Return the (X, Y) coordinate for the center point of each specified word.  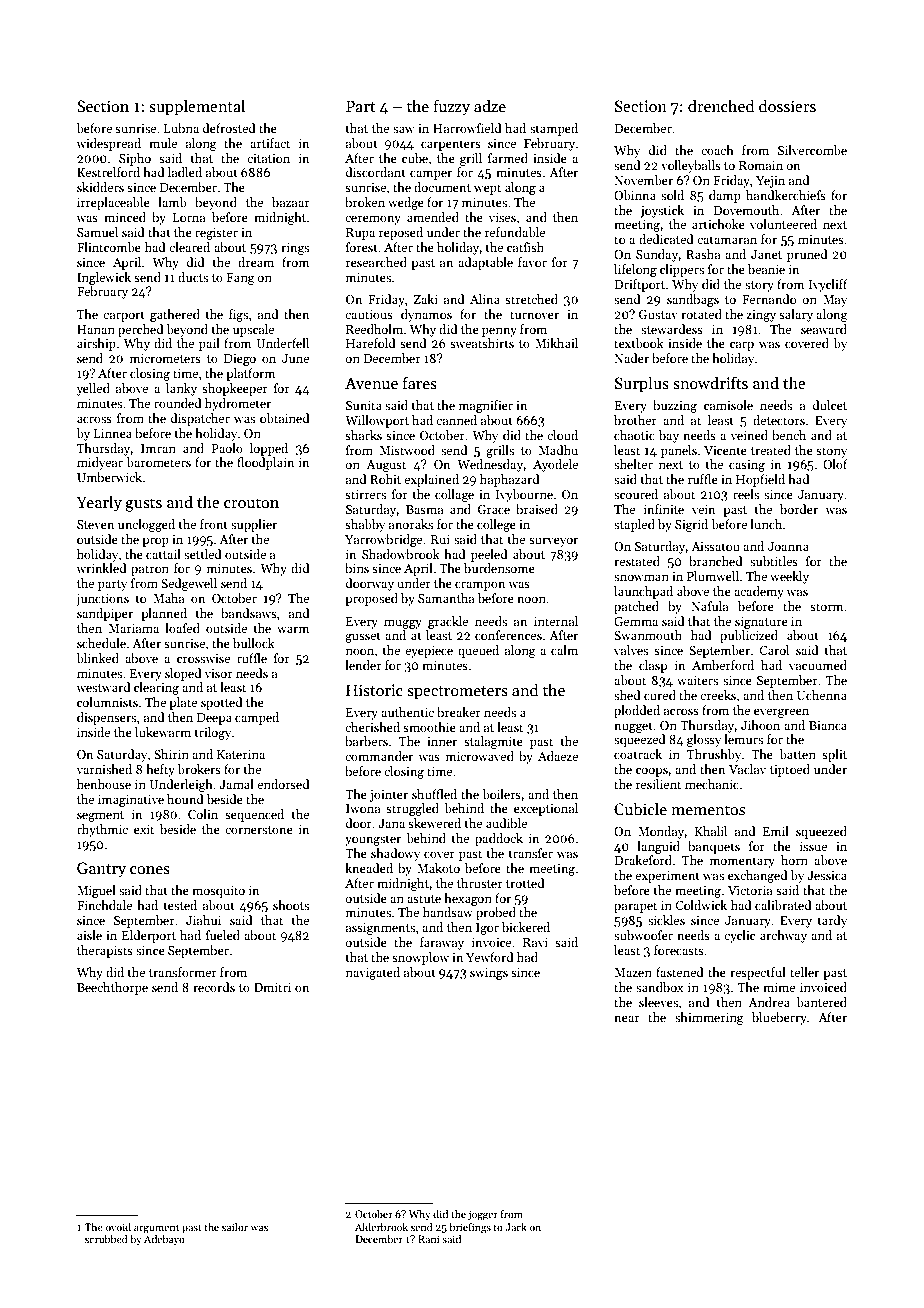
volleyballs (691, 166)
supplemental (197, 107)
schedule (101, 643)
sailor (235, 1227)
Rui (440, 539)
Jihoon (760, 725)
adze (490, 105)
